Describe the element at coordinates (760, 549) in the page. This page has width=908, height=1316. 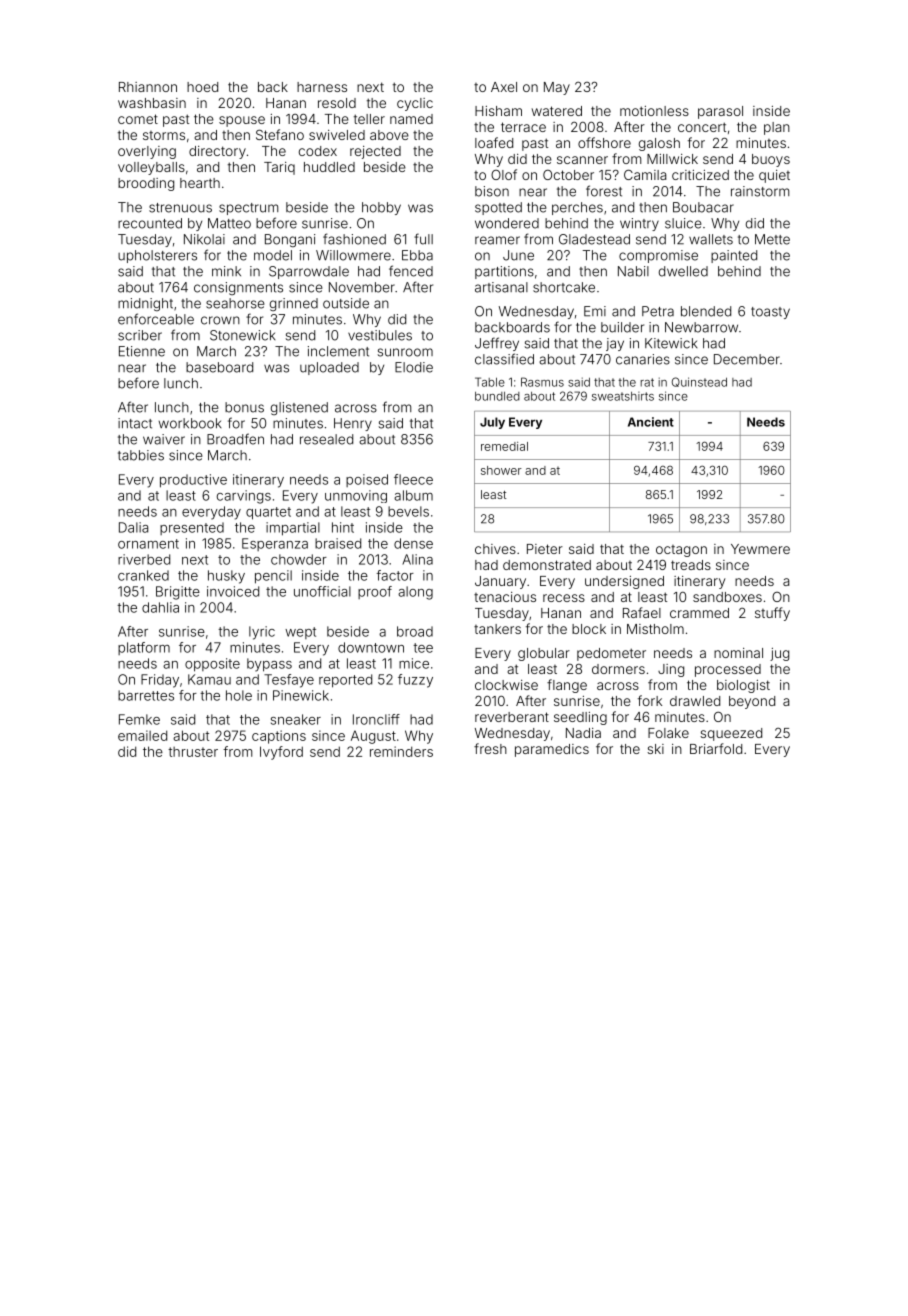
I see `Yewmere` at that location.
